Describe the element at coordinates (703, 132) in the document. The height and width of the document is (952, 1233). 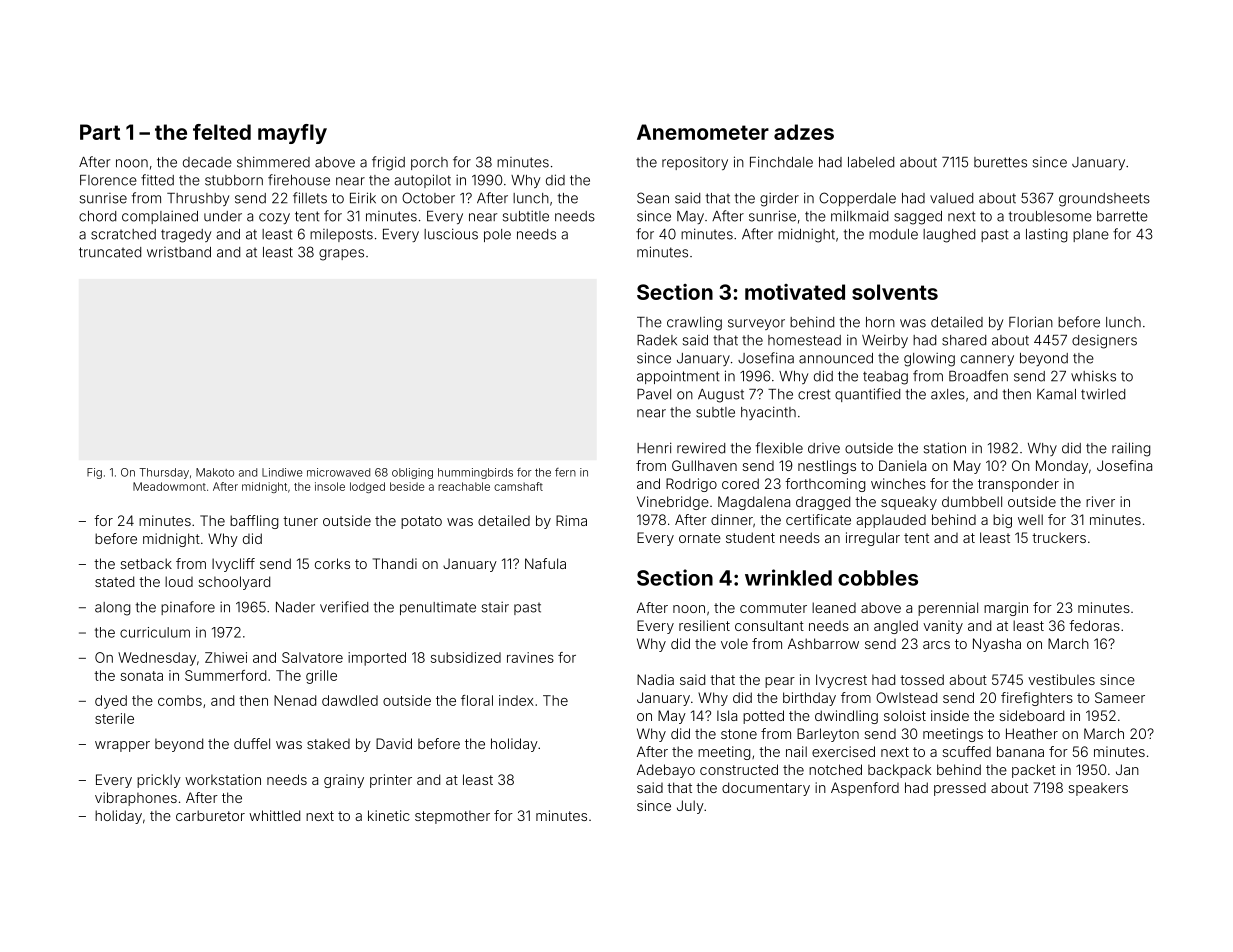
I see `Anemometer` at that location.
